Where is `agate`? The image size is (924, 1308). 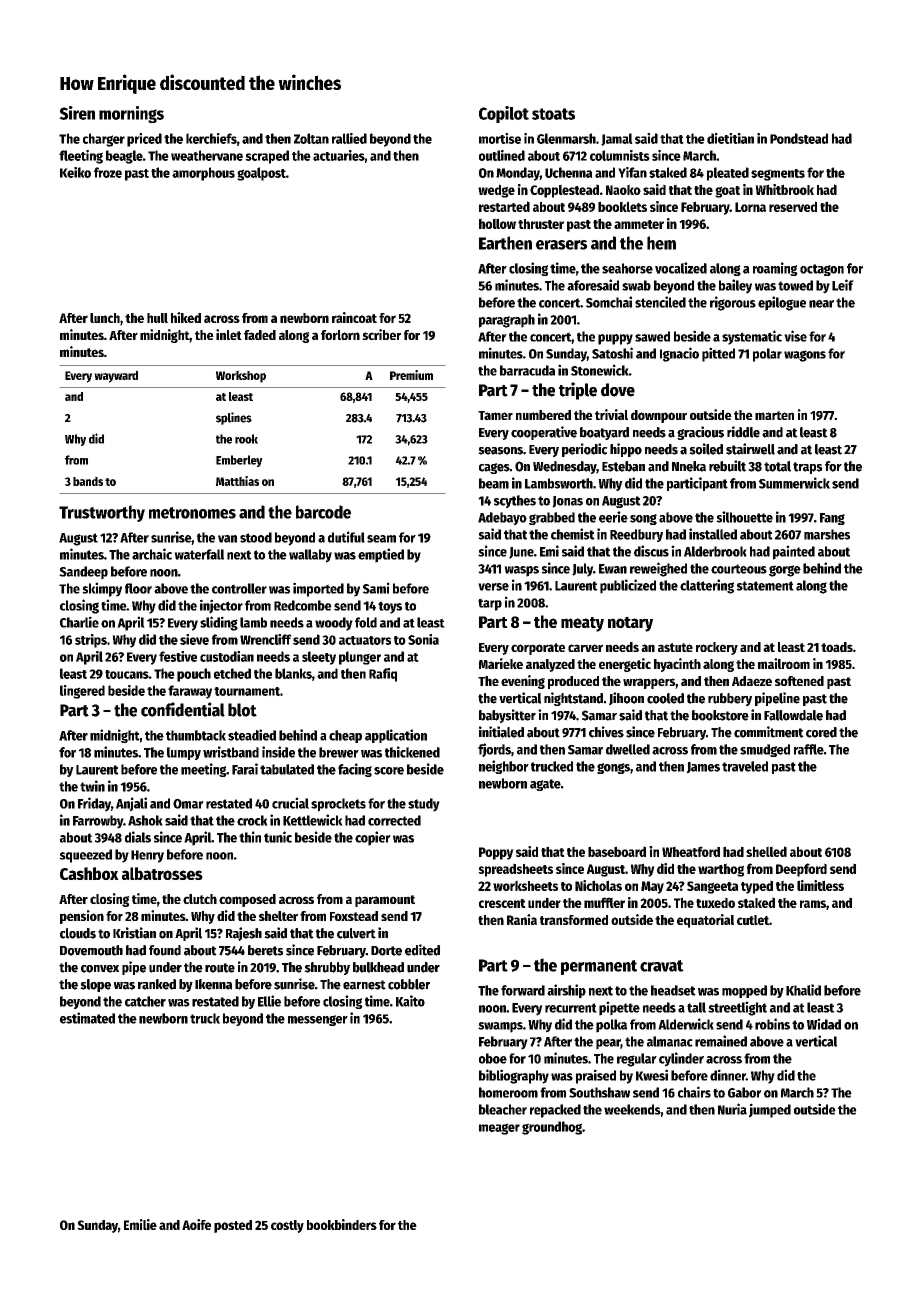 agate is located at coordinates (545, 785).
